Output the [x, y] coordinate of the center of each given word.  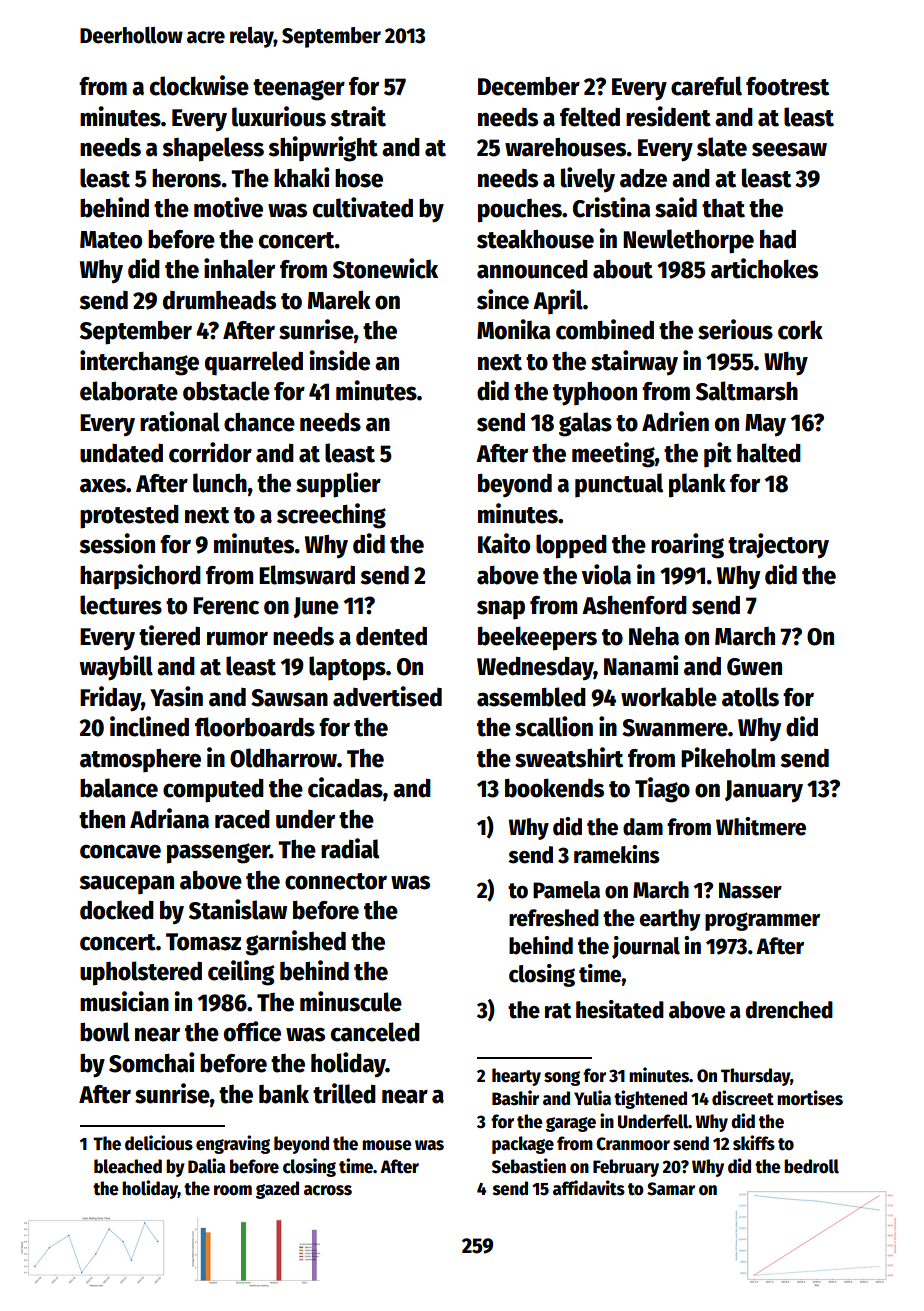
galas [585, 424]
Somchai [152, 1062]
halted [769, 453]
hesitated [620, 1009]
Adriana [169, 818]
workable [669, 697]
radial [350, 848]
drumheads [219, 300]
